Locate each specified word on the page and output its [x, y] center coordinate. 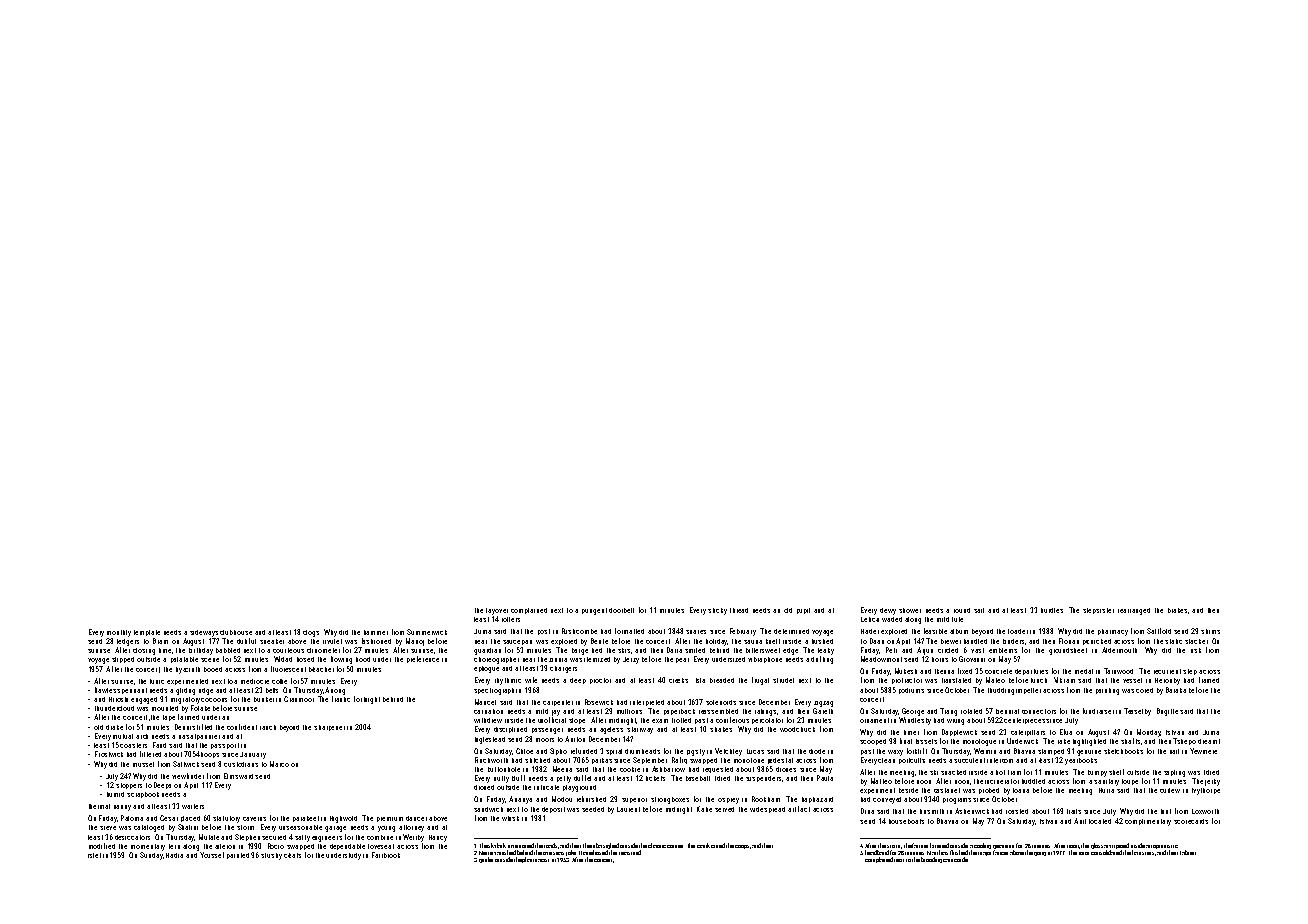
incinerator [1002, 781]
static [1173, 641]
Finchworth [491, 760]
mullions [629, 711]
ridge [206, 691]
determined [791, 631]
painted [238, 856]
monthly [119, 633]
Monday [1149, 733]
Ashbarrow [668, 769]
